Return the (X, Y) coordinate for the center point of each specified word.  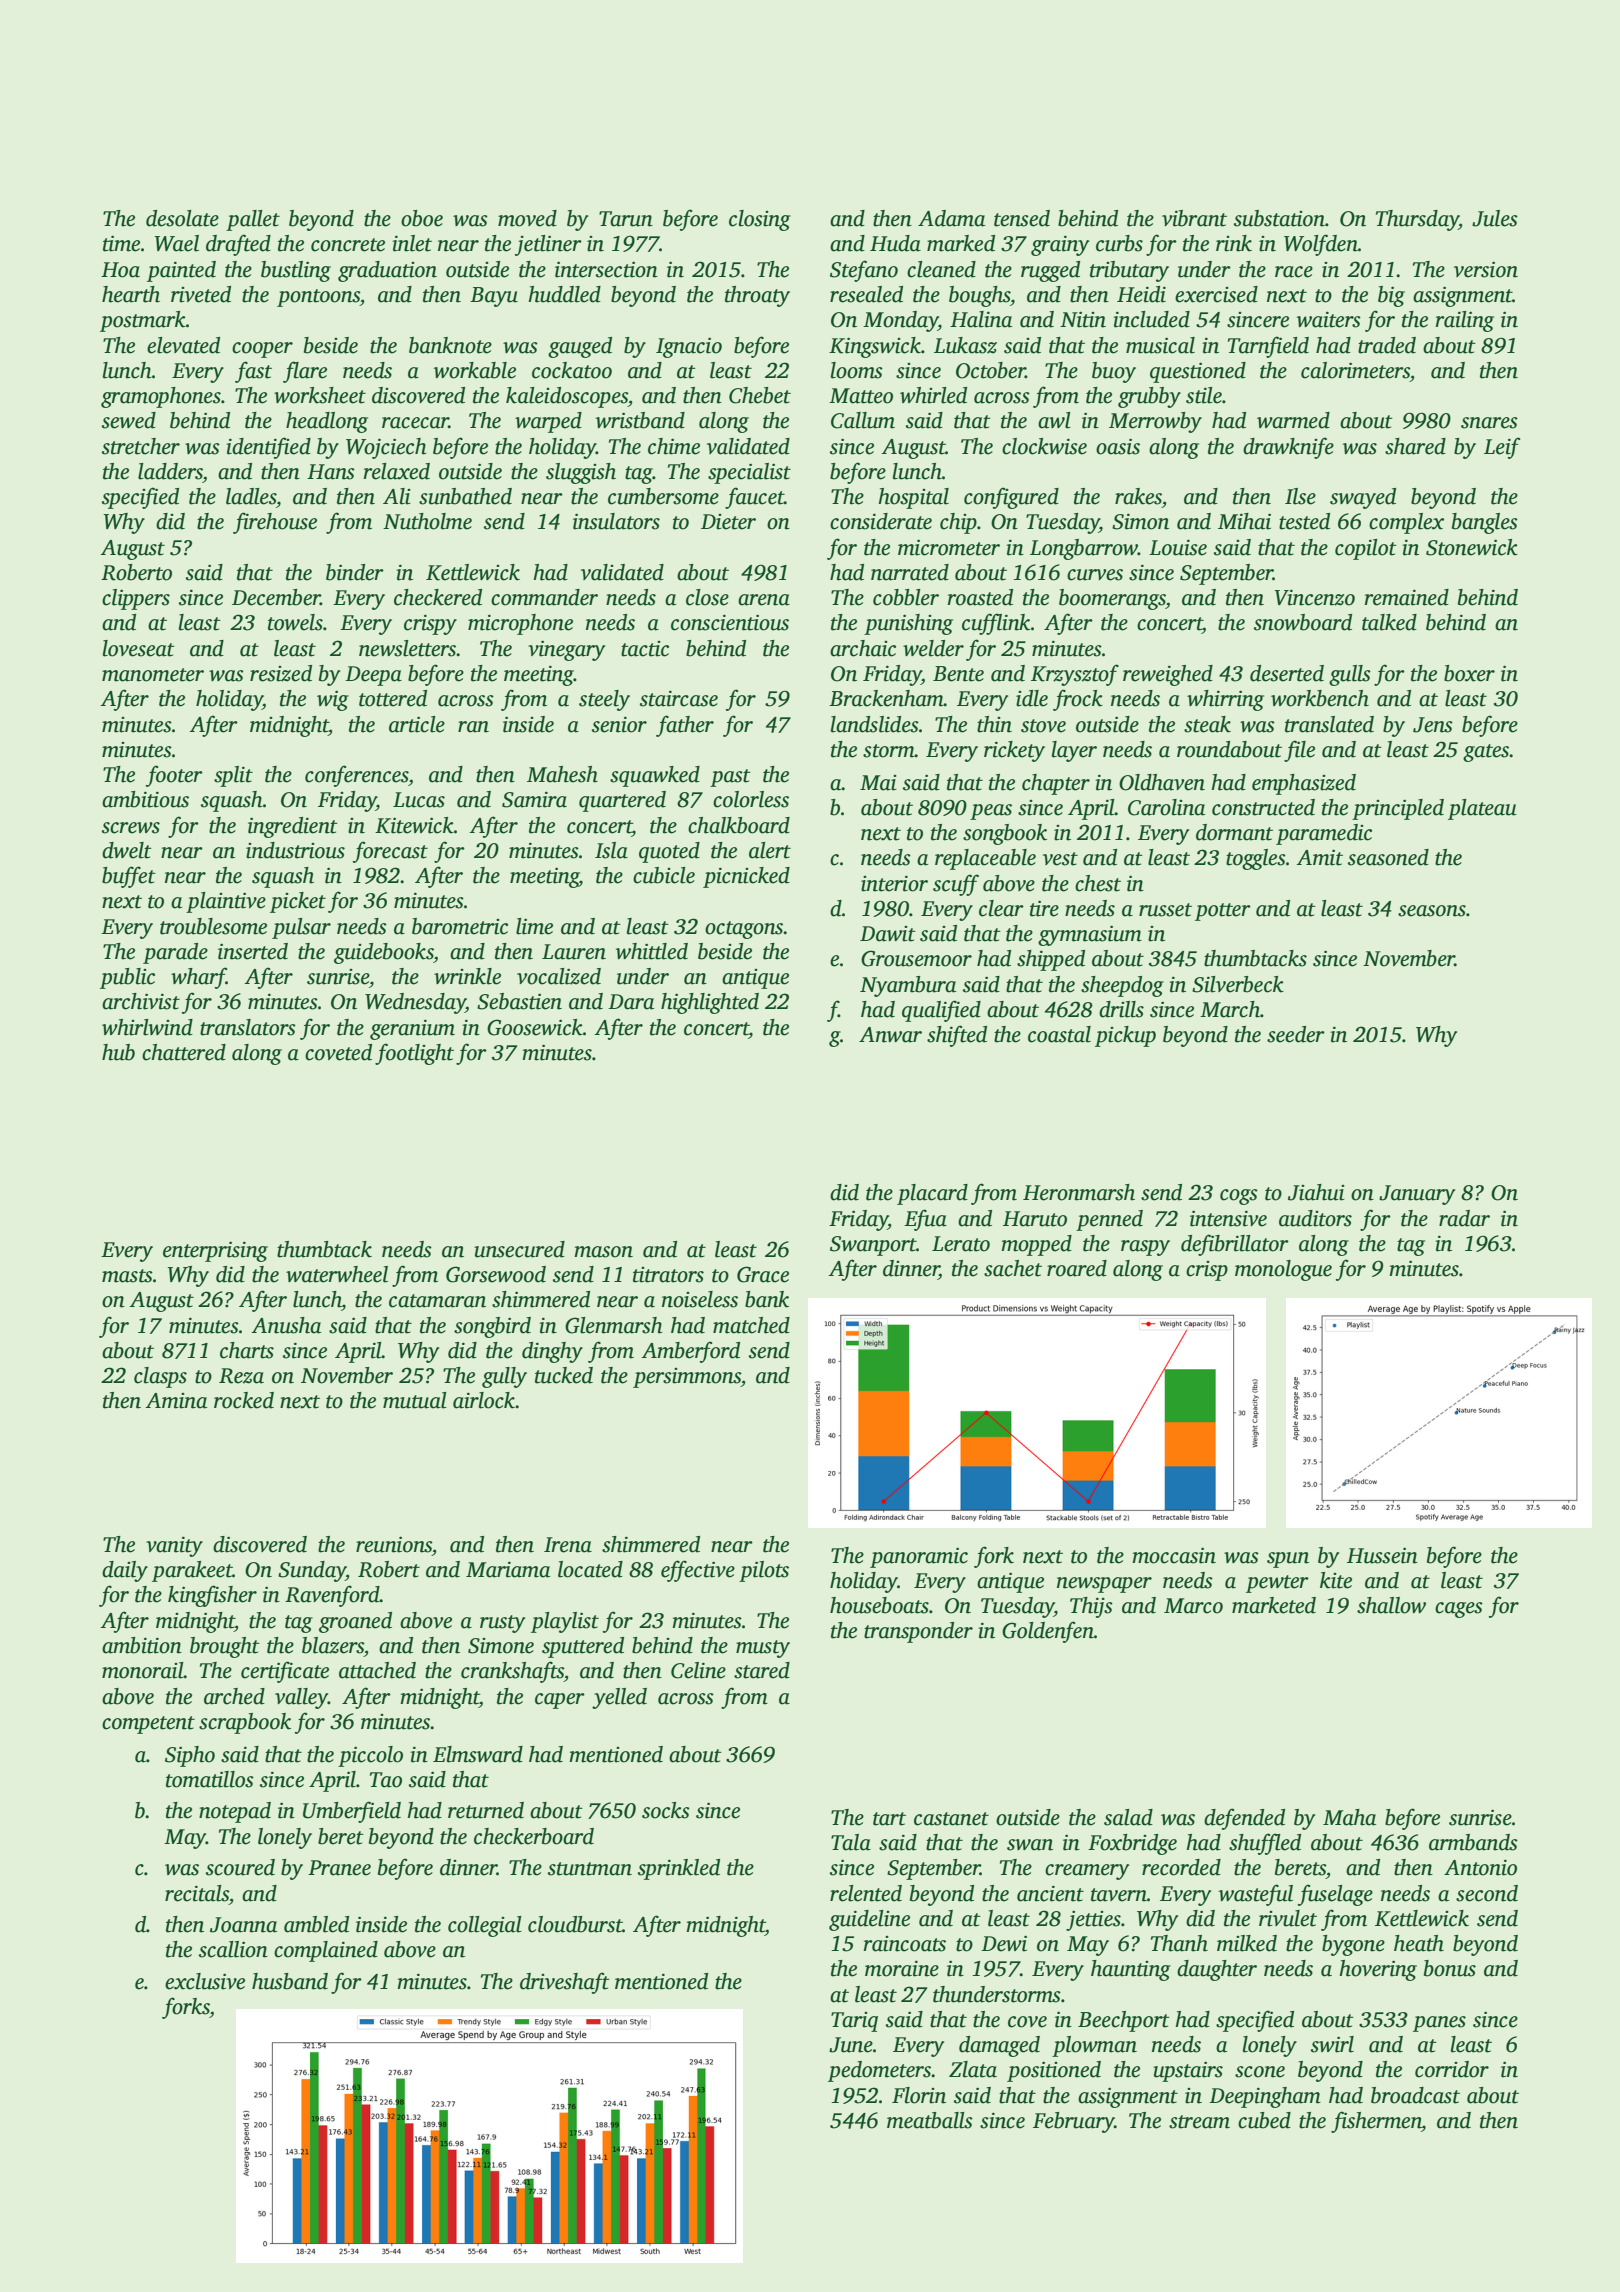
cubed (1264, 2120)
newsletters (408, 648)
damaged (999, 2046)
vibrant (1194, 218)
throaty (757, 296)
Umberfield (352, 1812)
